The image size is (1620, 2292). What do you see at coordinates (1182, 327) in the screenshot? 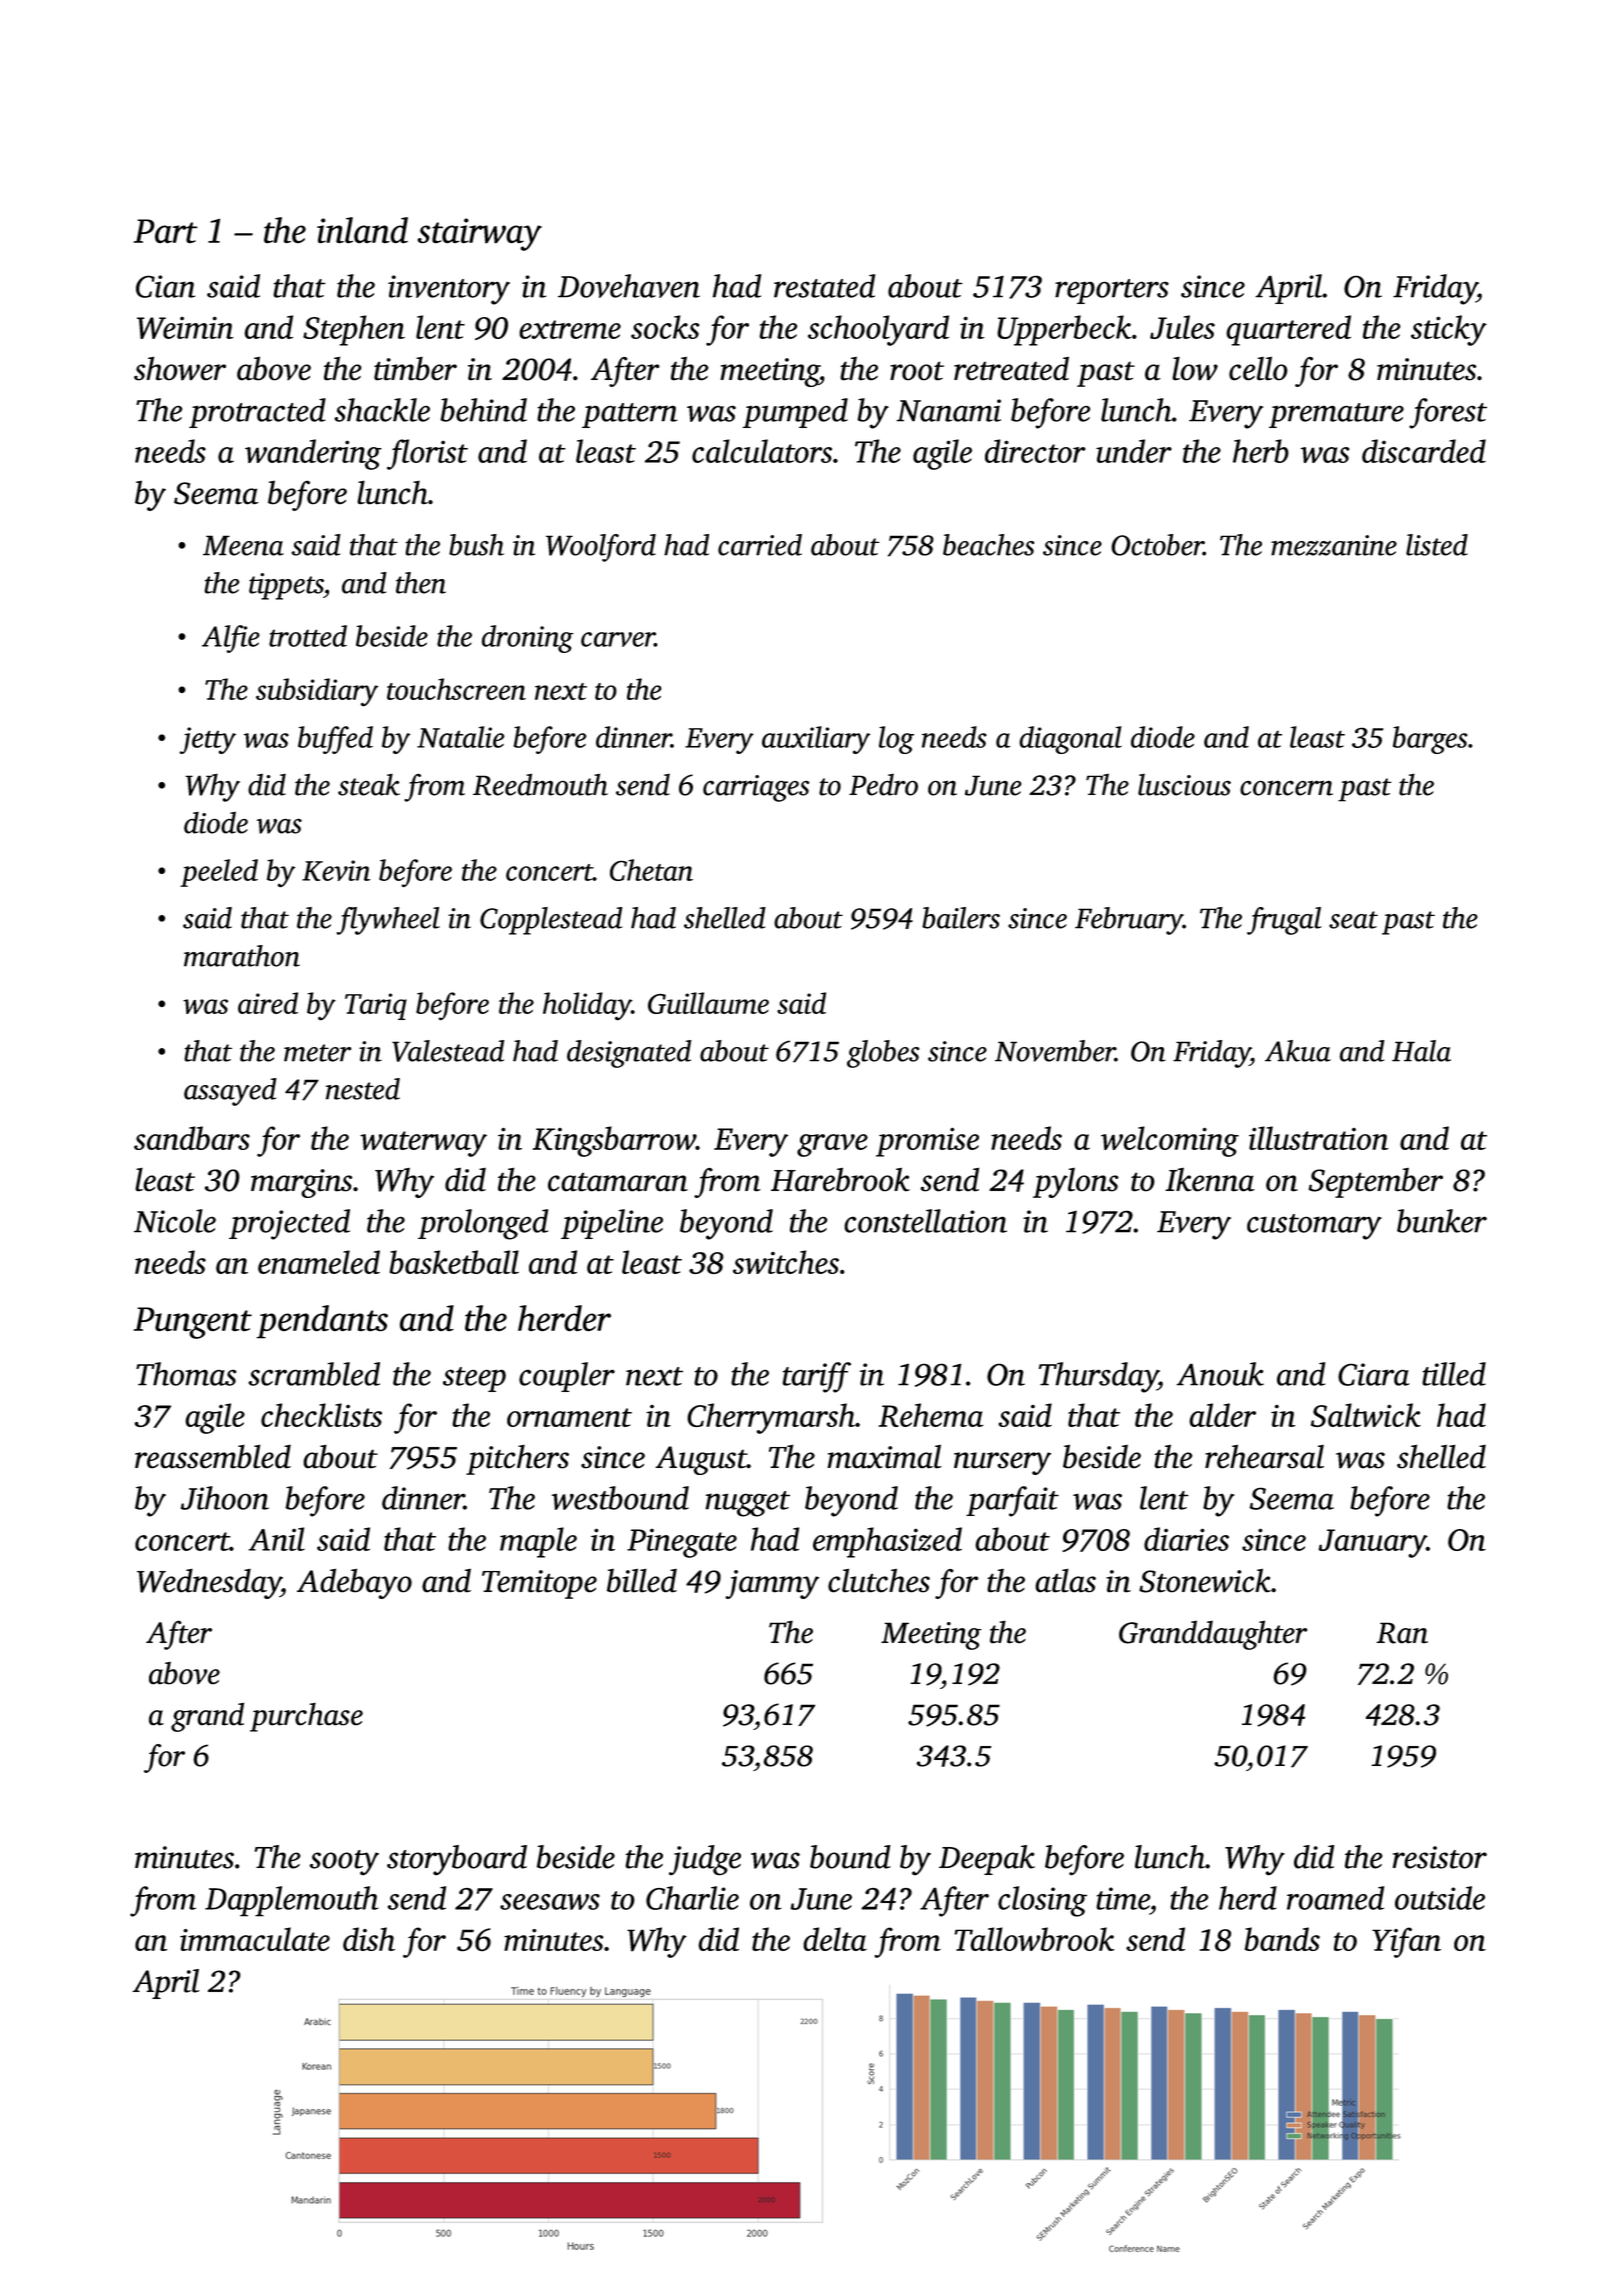
I see `Jules` at bounding box center [1182, 327].
